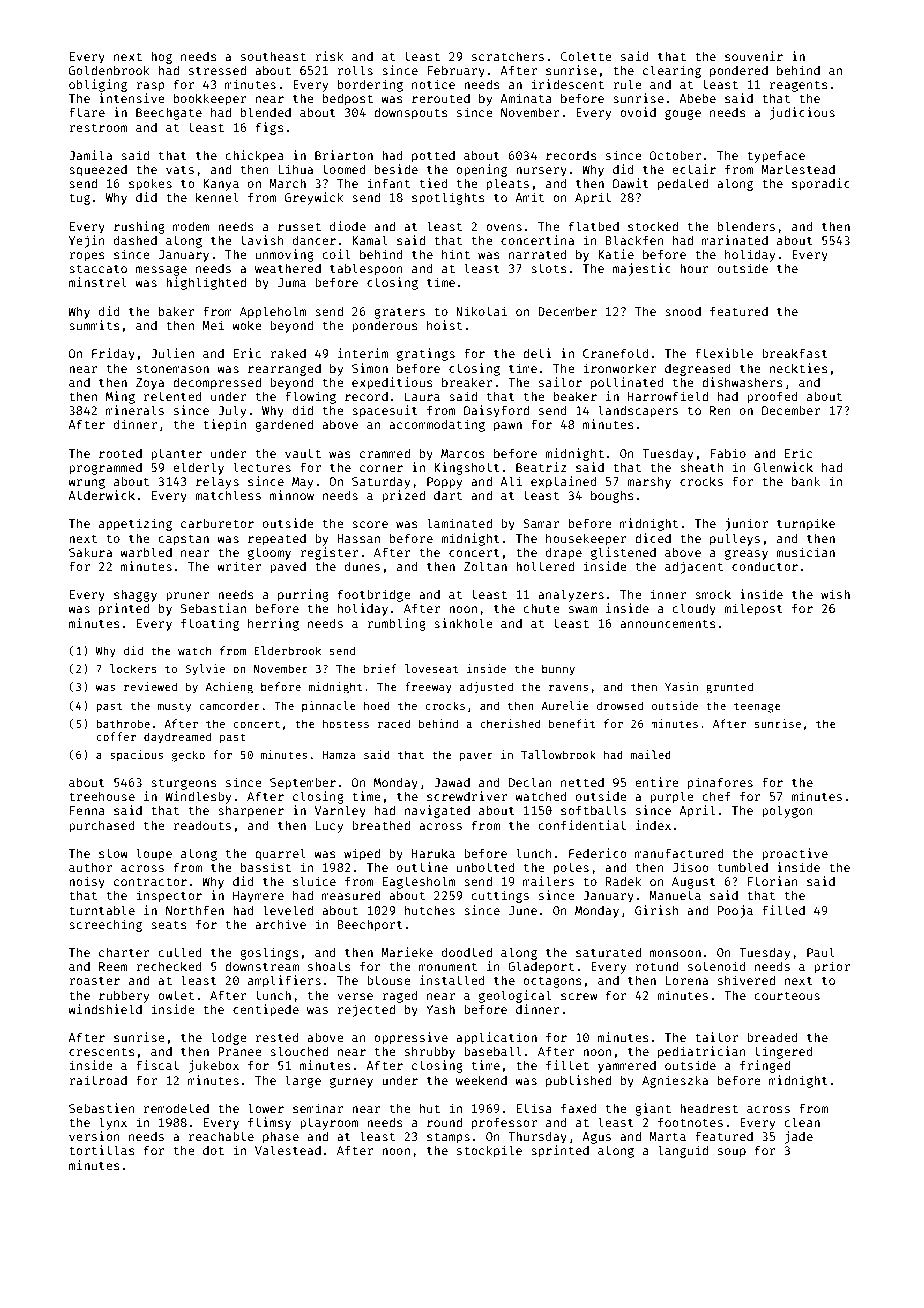  Describe the element at coordinates (754, 56) in the document. I see `souvenir` at that location.
